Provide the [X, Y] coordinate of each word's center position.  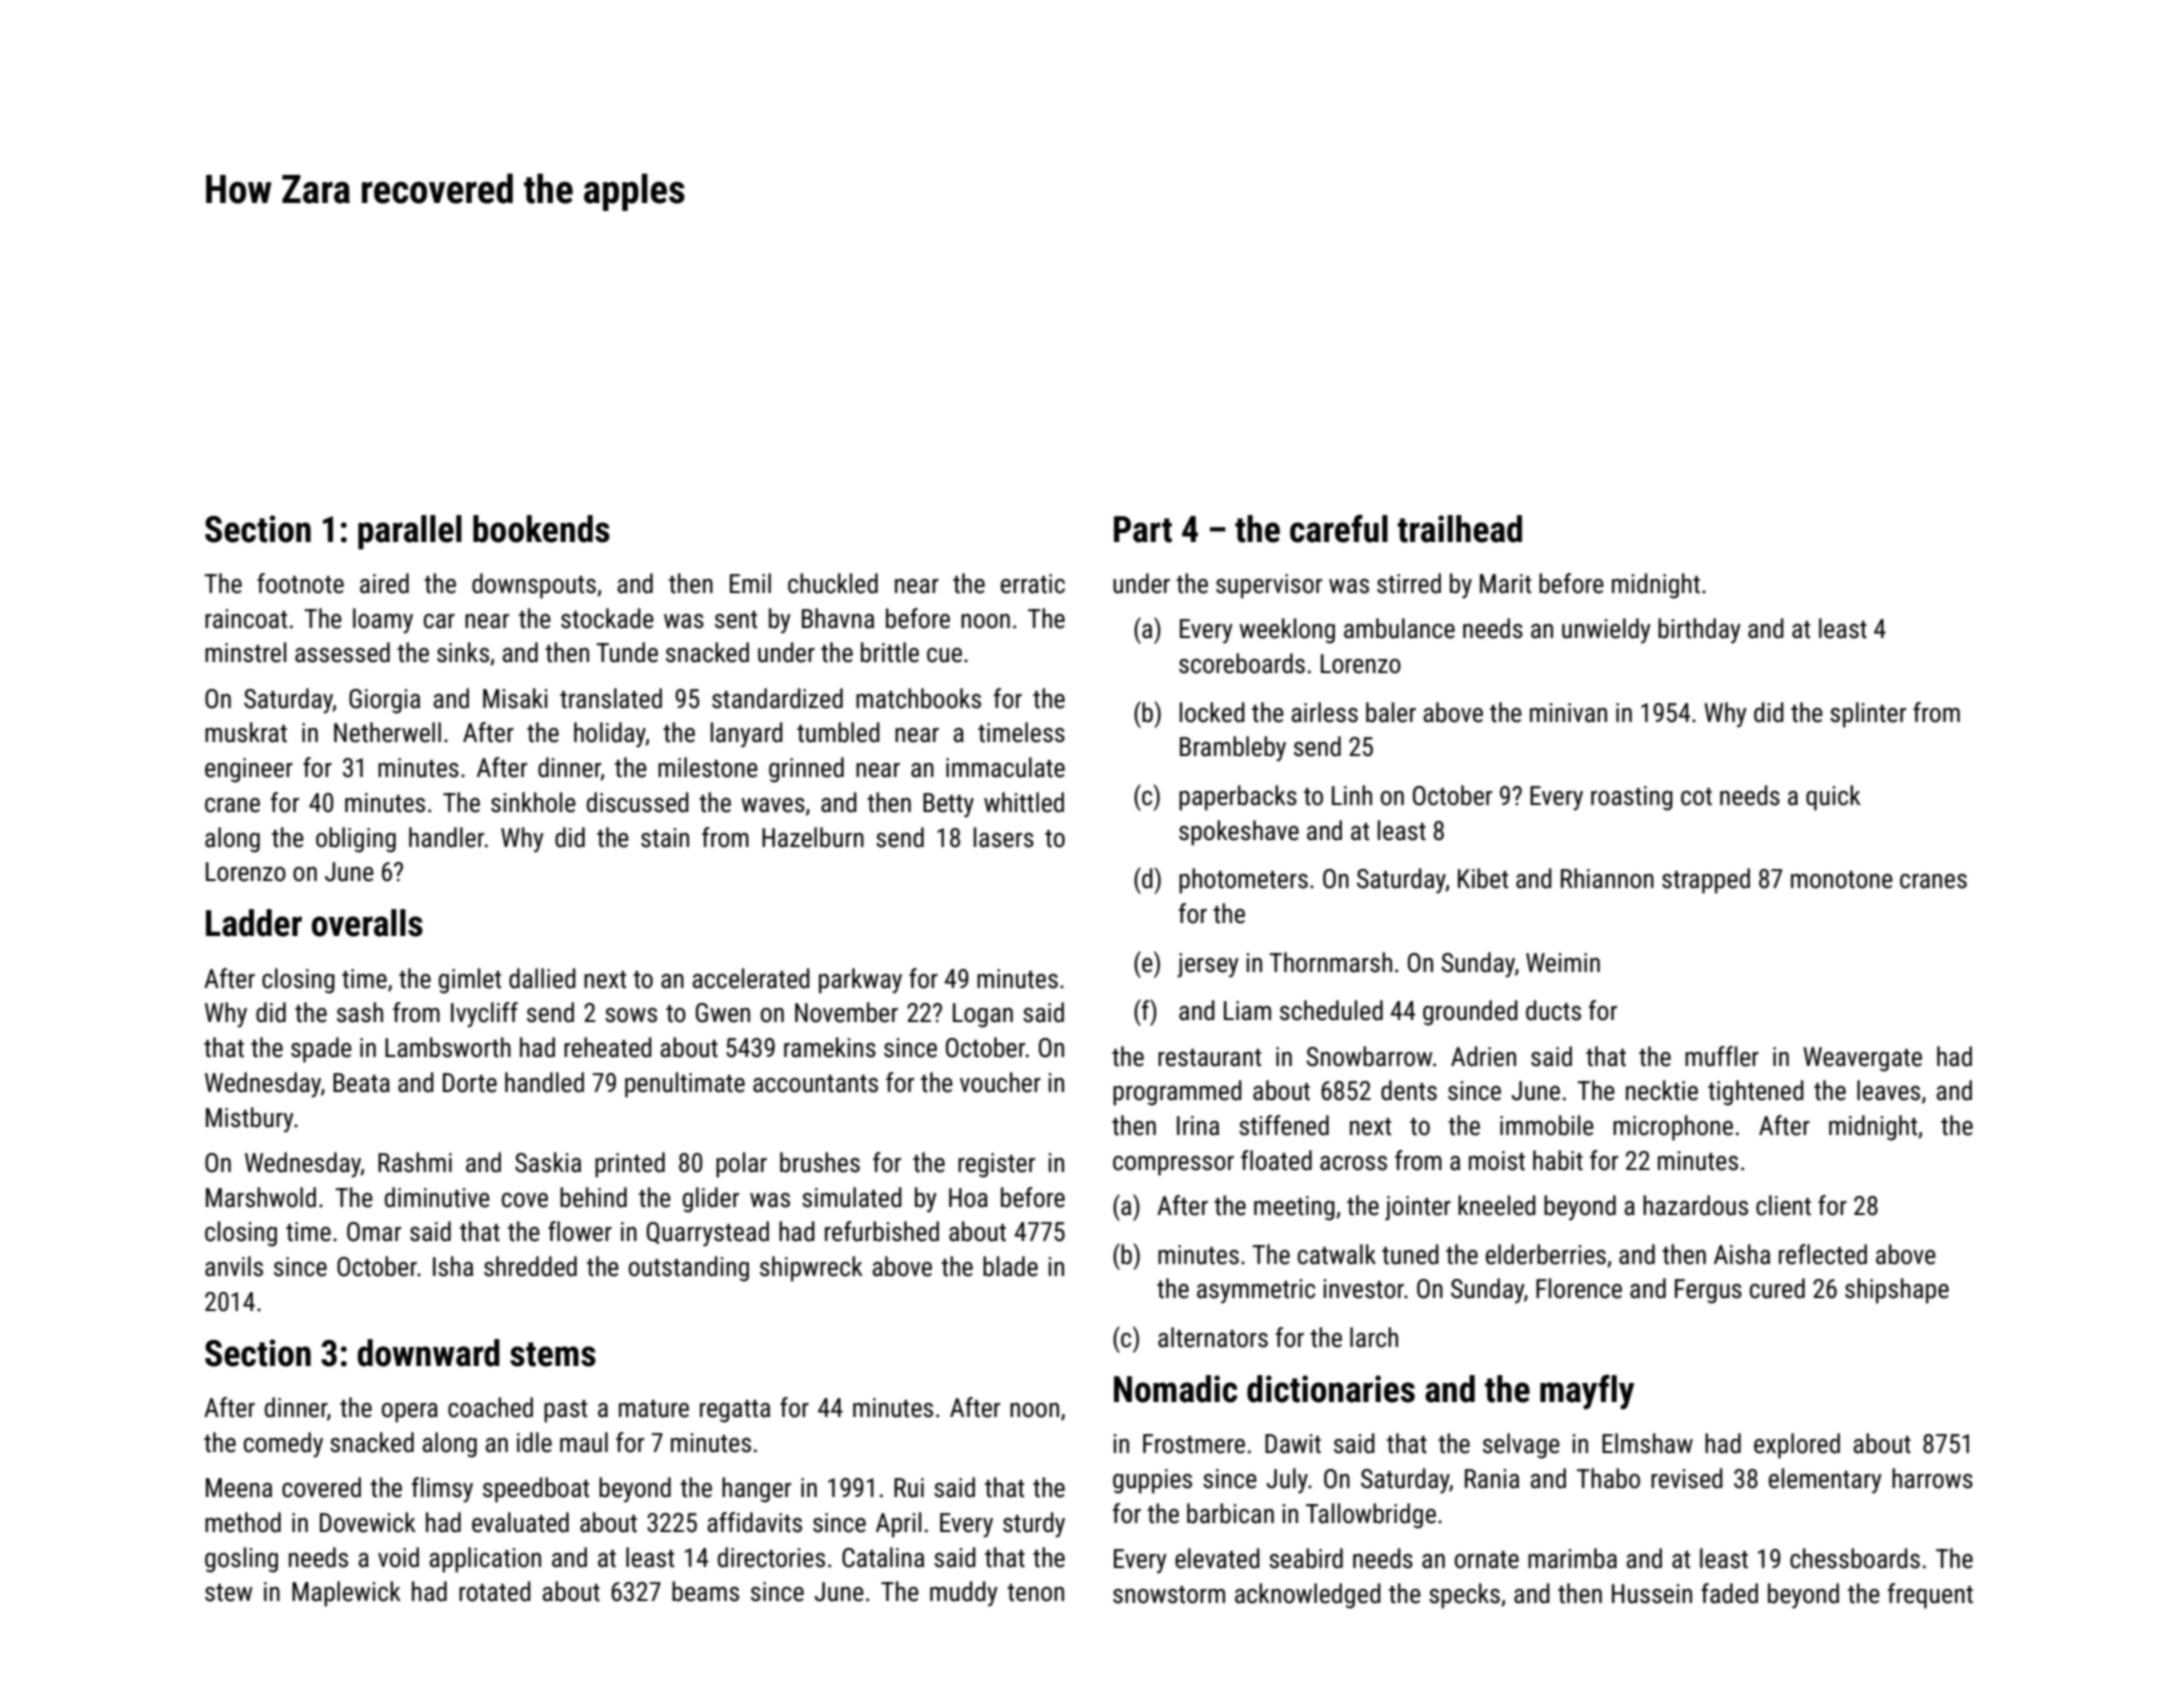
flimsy [442, 1490]
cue [944, 655]
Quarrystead [707, 1234]
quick [1833, 798]
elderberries [1546, 1254]
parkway [860, 981]
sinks [463, 652]
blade [1010, 1266]
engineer [249, 770]
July [1287, 1481]
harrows [1932, 1478]
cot [1696, 797]
